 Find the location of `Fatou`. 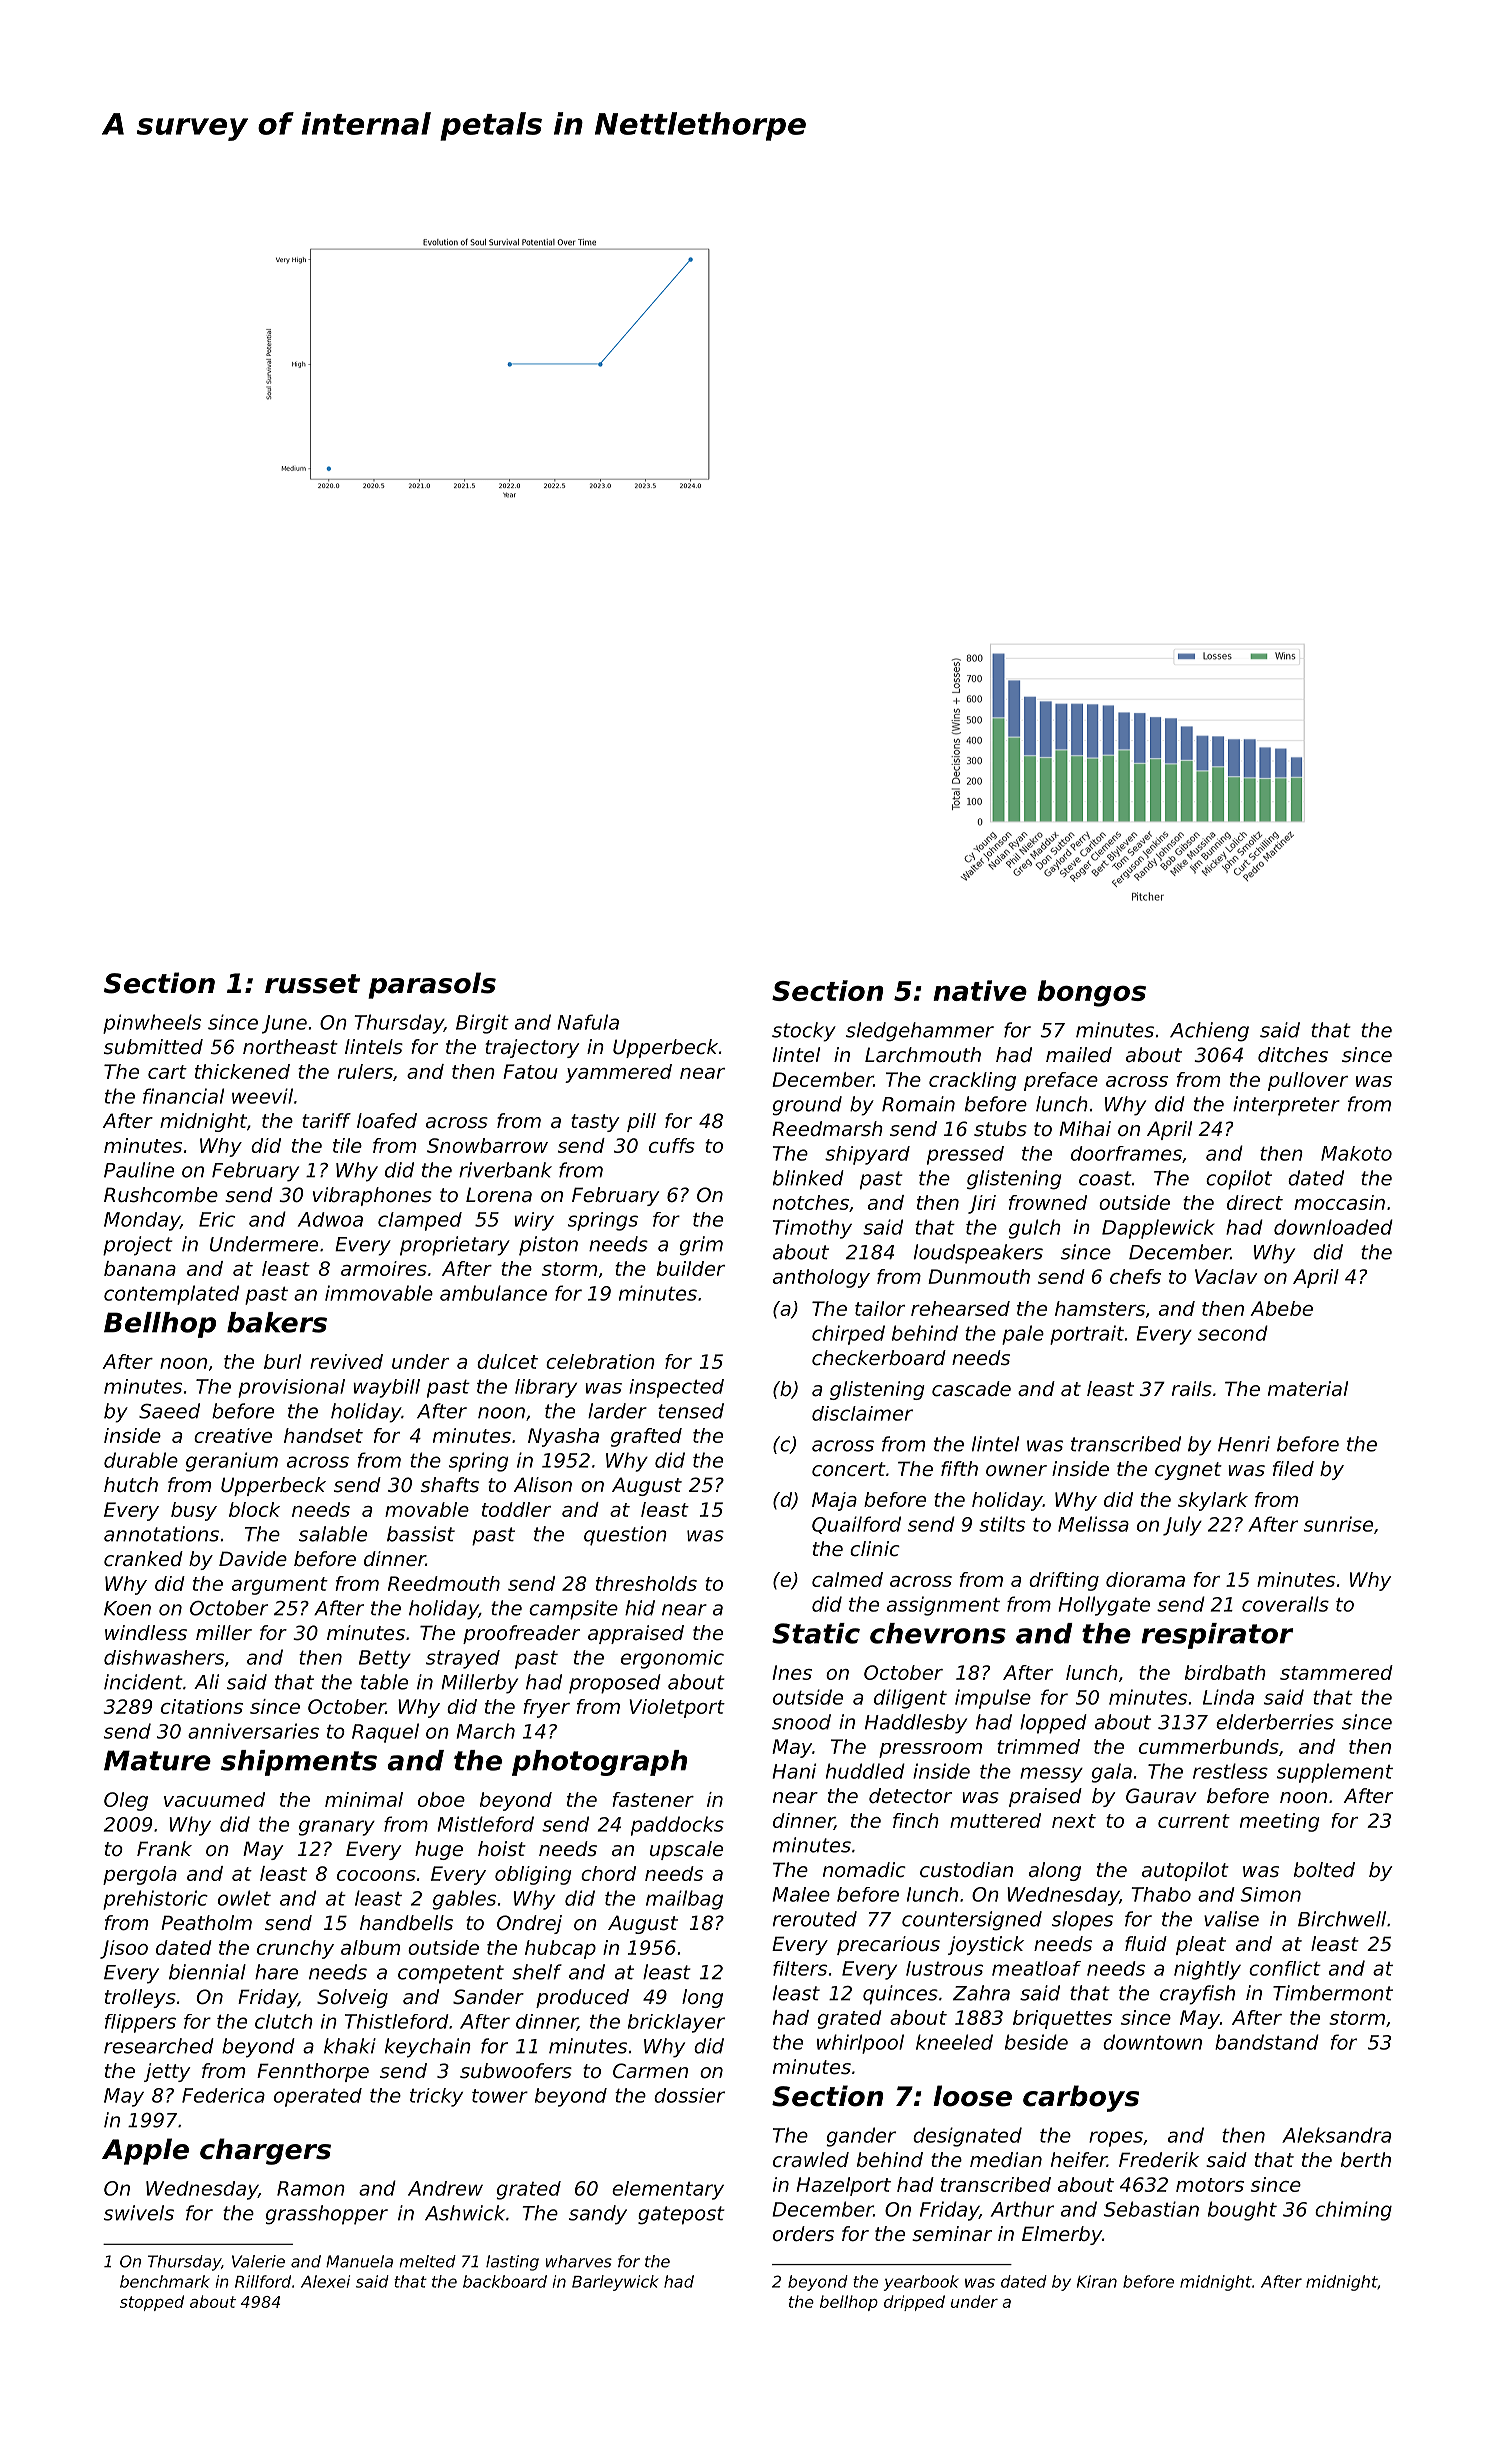

Fatou is located at coordinates (530, 1071).
